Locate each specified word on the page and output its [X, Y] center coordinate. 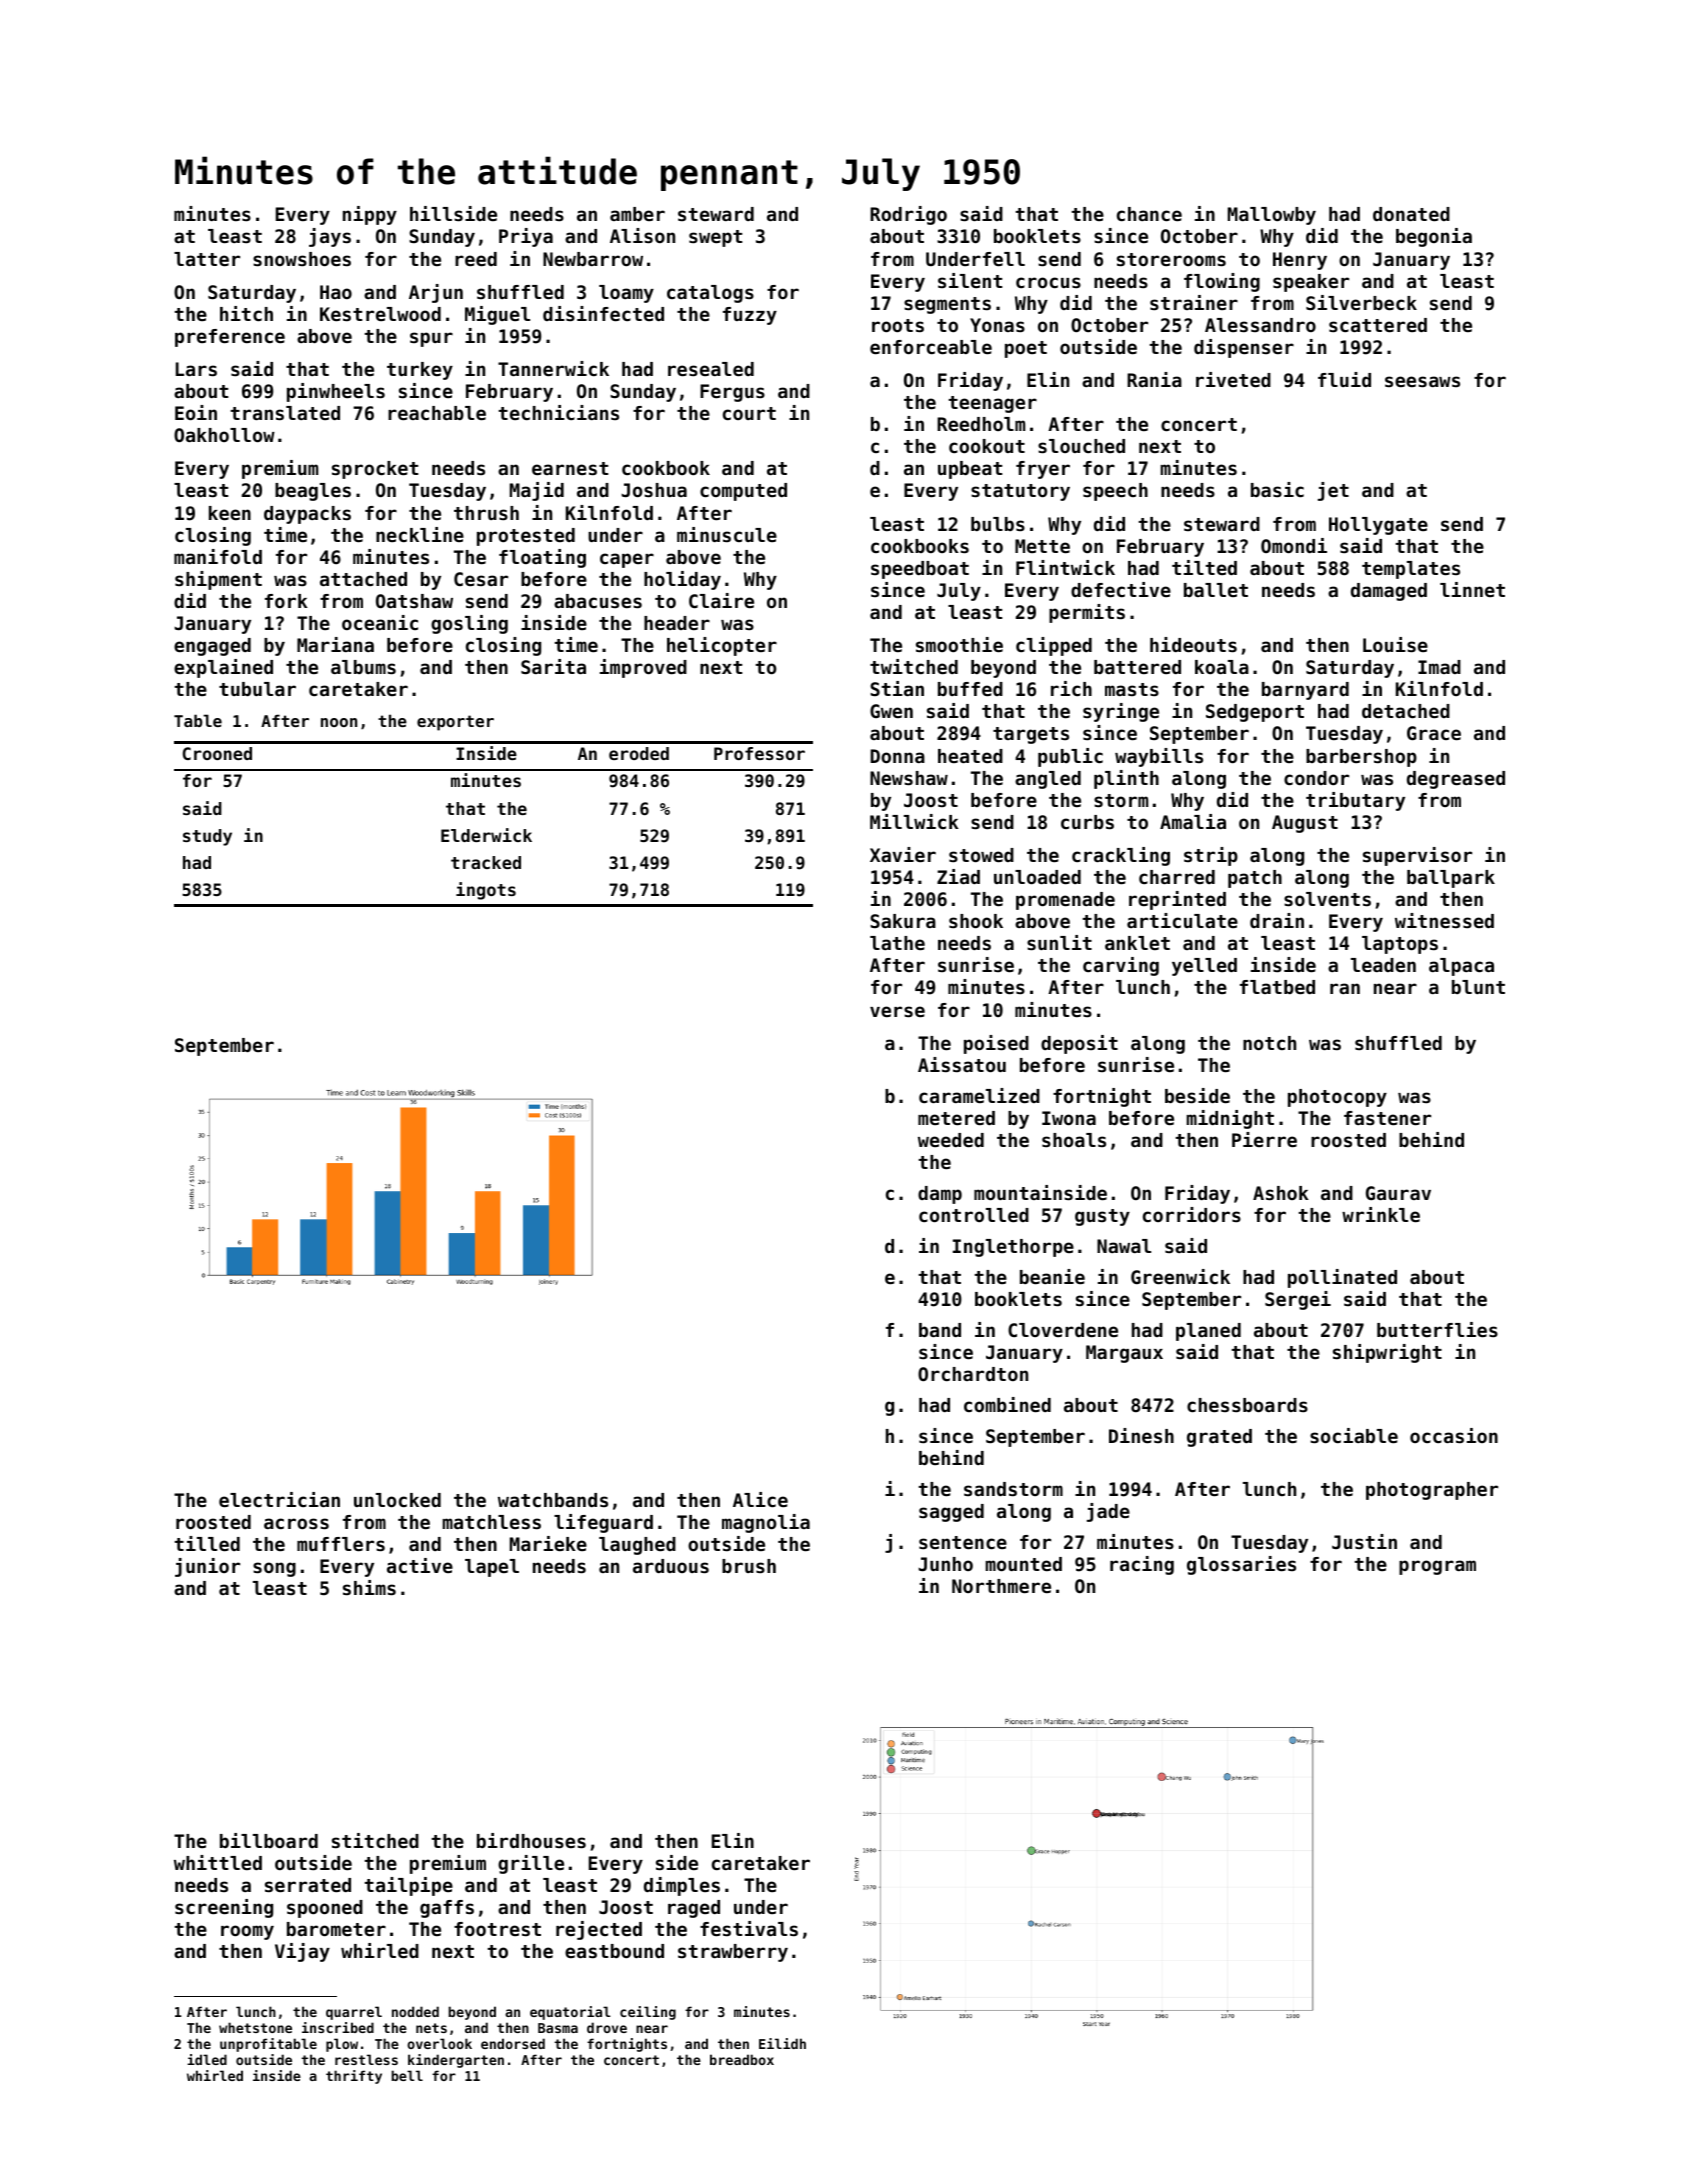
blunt [1478, 987]
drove [607, 2027]
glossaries [1241, 1565]
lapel [492, 1568]
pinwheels [336, 392]
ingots [486, 891]
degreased [1456, 780]
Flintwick [1065, 567]
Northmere [1001, 1586]
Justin [1364, 1542]
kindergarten [456, 2061]
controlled [974, 1215]
